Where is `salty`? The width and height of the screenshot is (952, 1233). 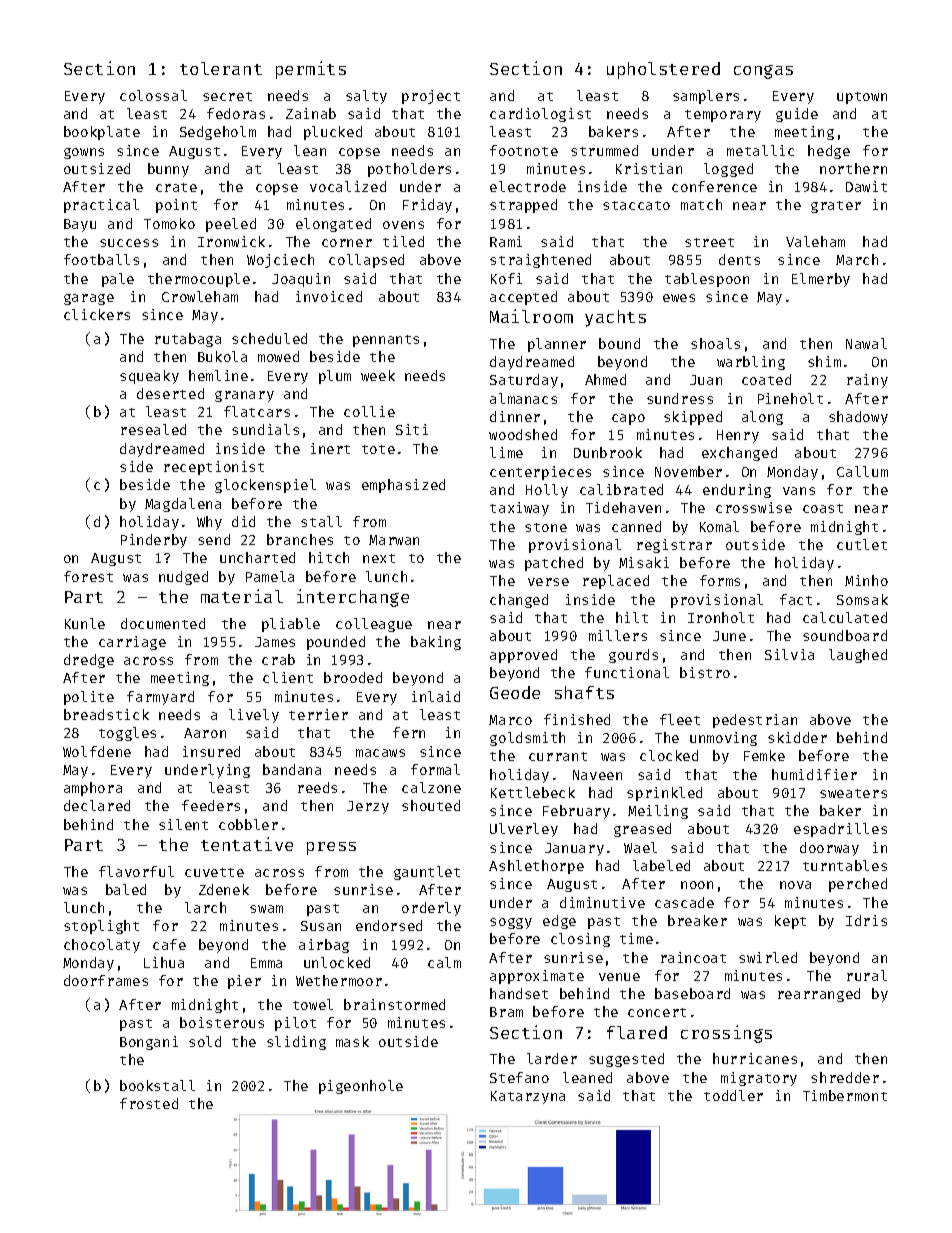
salty is located at coordinates (366, 97).
